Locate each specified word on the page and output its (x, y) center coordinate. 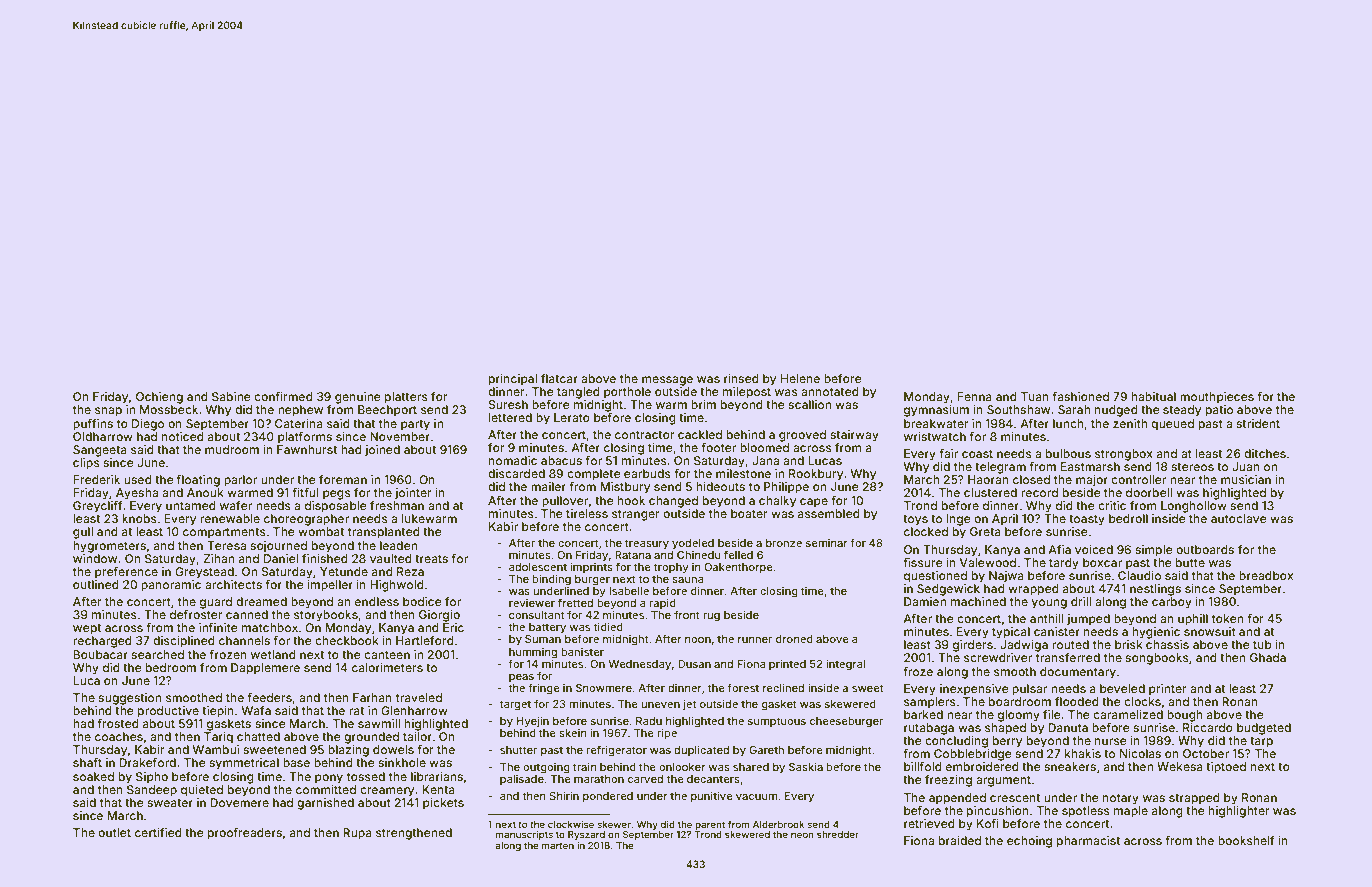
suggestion (129, 699)
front (687, 614)
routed (1070, 644)
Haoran (988, 479)
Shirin (564, 795)
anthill (1047, 618)
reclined (783, 687)
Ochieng (159, 398)
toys (915, 520)
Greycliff (98, 507)
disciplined (184, 642)
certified (158, 832)
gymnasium (936, 411)
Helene (800, 378)
